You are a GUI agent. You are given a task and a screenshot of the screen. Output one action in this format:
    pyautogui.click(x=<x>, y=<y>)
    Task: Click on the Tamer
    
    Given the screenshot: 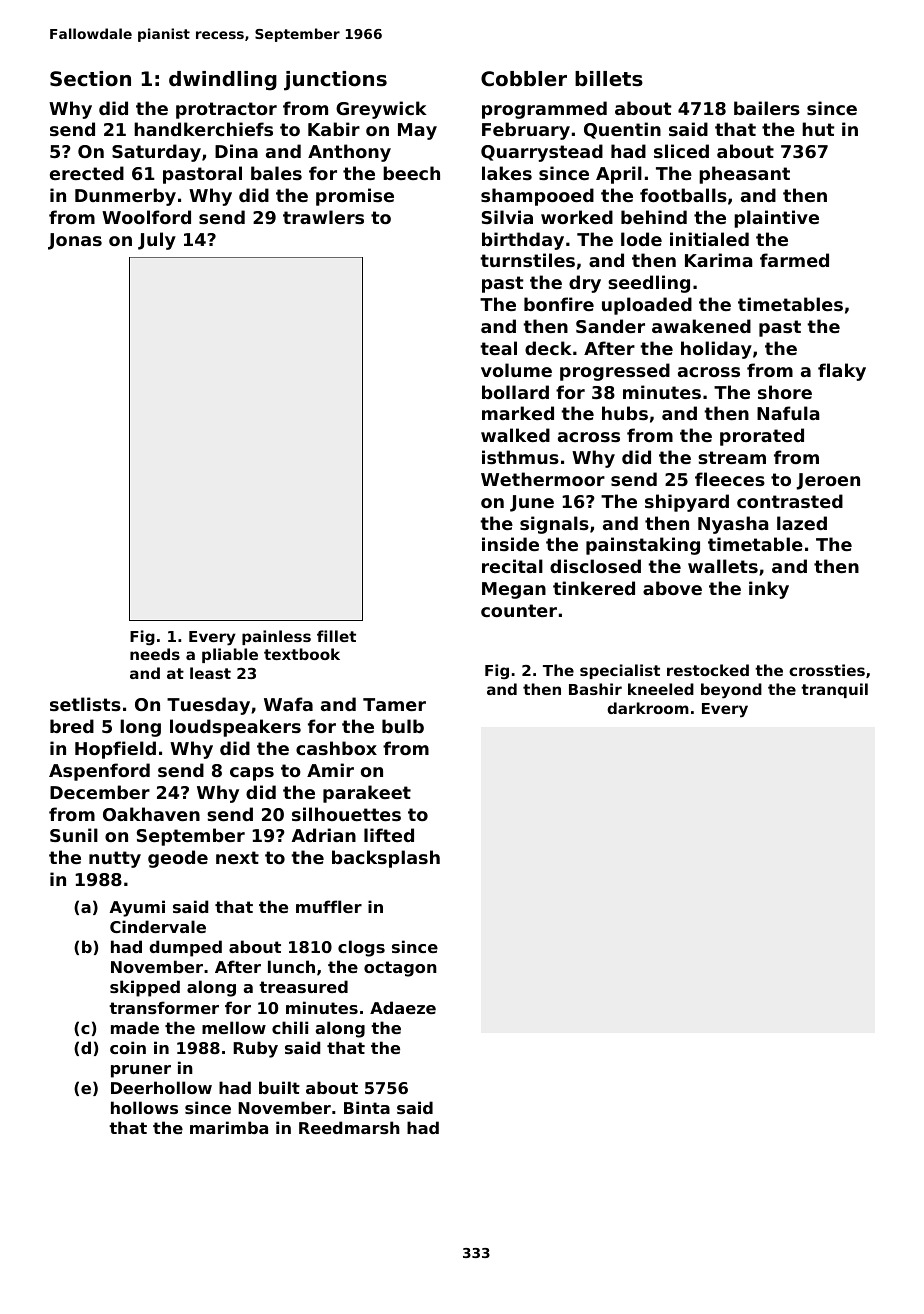 What is the action you would take?
    pyautogui.click(x=394, y=704)
